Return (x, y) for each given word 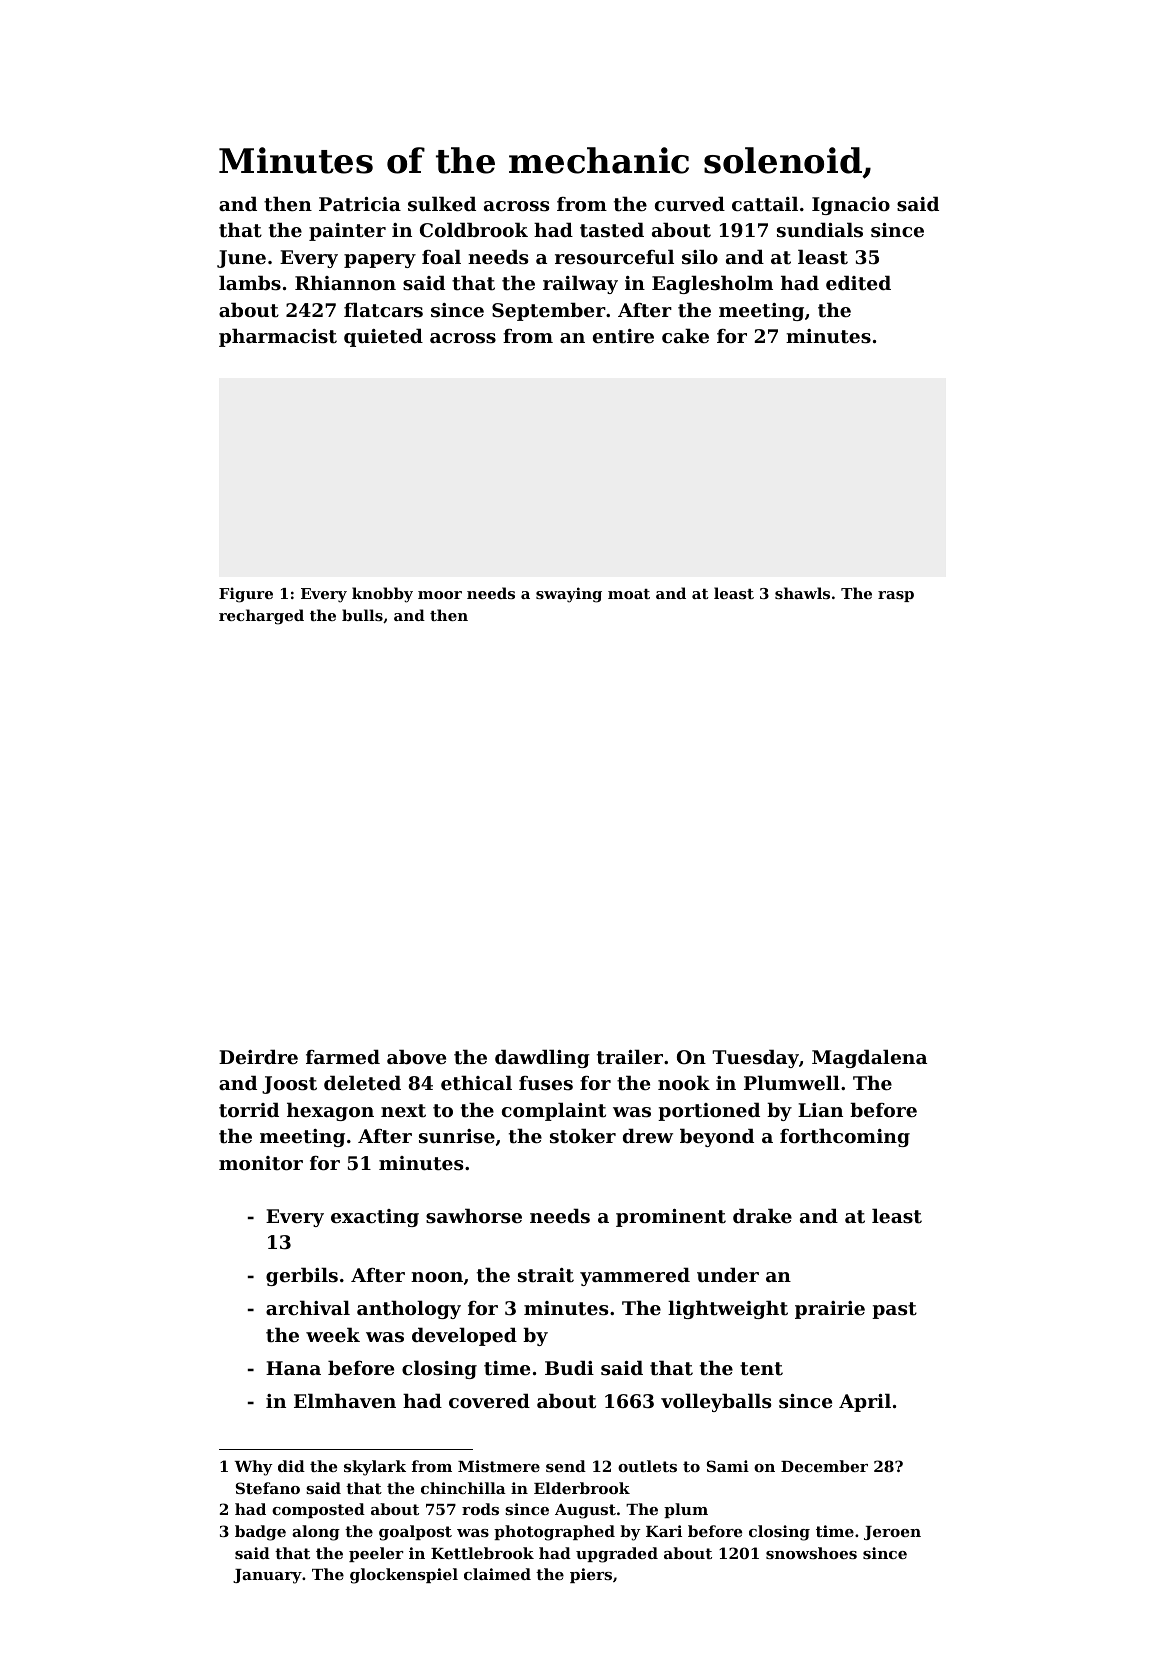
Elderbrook (582, 1488)
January (267, 1576)
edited (858, 282)
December (824, 1466)
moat (629, 594)
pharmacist (278, 337)
